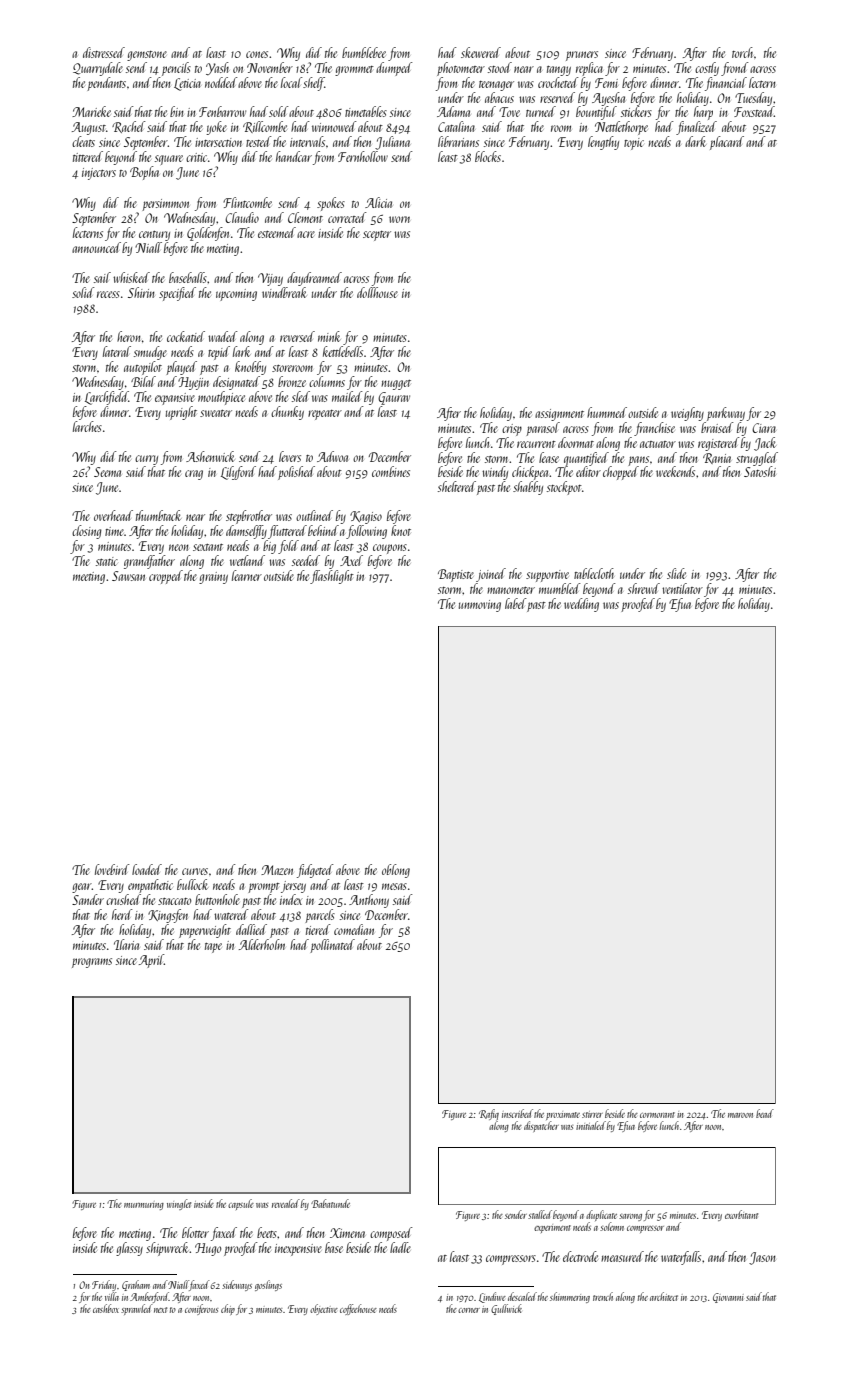  Describe the element at coordinates (104, 52) in the page. I see `distressed` at that location.
